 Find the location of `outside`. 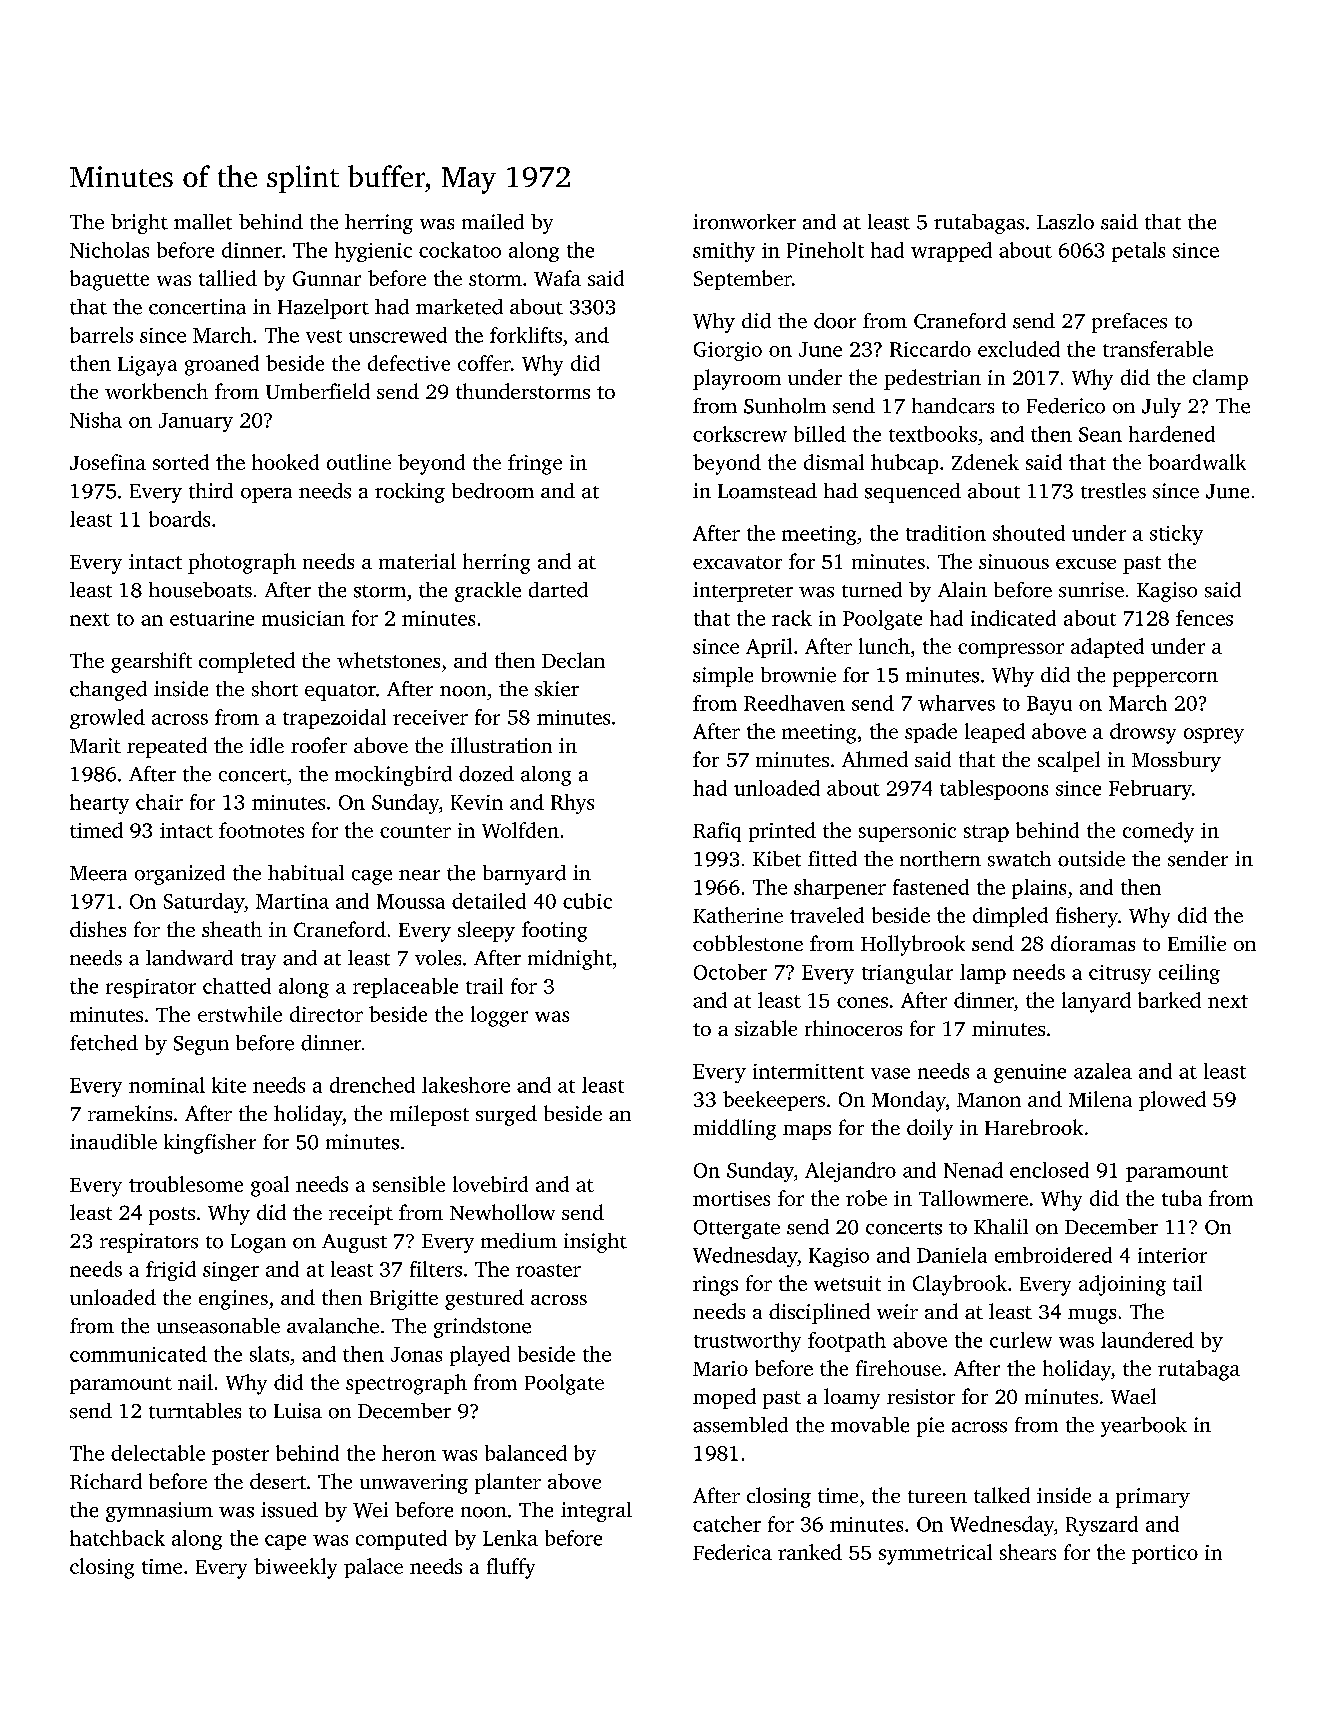

outside is located at coordinates (1091, 859).
